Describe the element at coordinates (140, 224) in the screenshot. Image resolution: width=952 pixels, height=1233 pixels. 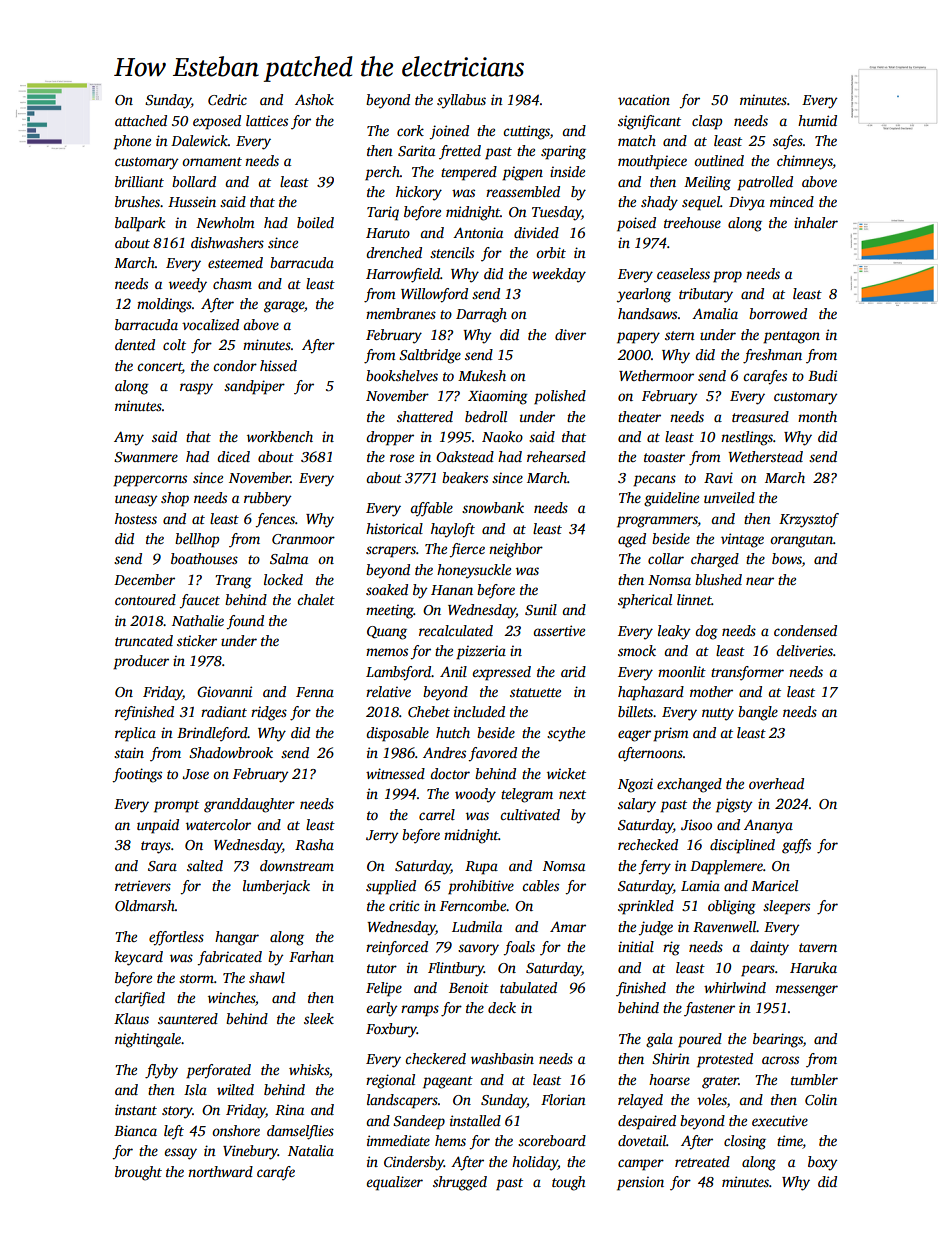
I see `ballpark` at that location.
